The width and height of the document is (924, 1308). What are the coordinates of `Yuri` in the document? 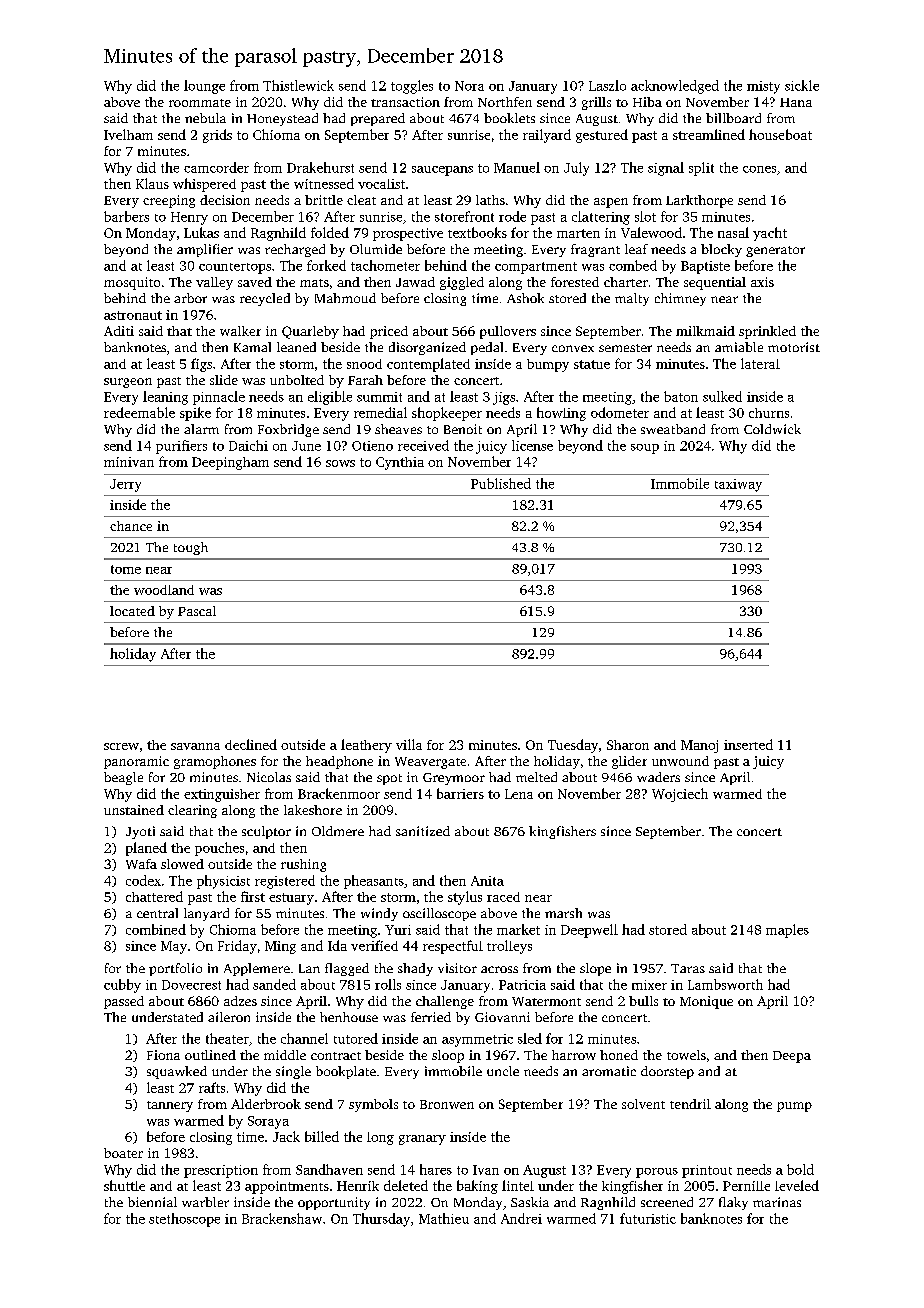 It's located at (398, 930).
